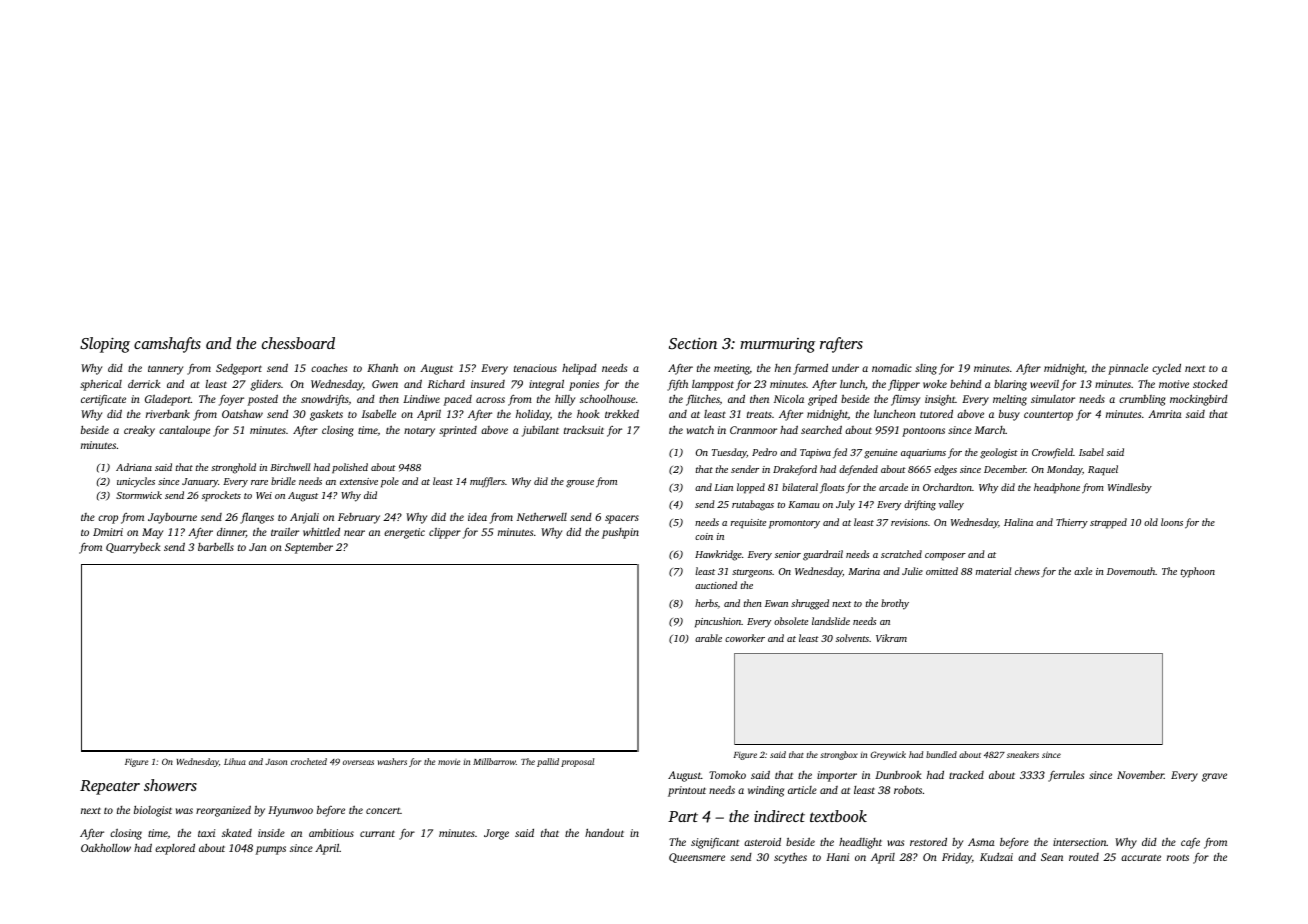 This image has height=924, width=1308. Describe the element at coordinates (216, 547) in the image. I see `barbells` at that location.
